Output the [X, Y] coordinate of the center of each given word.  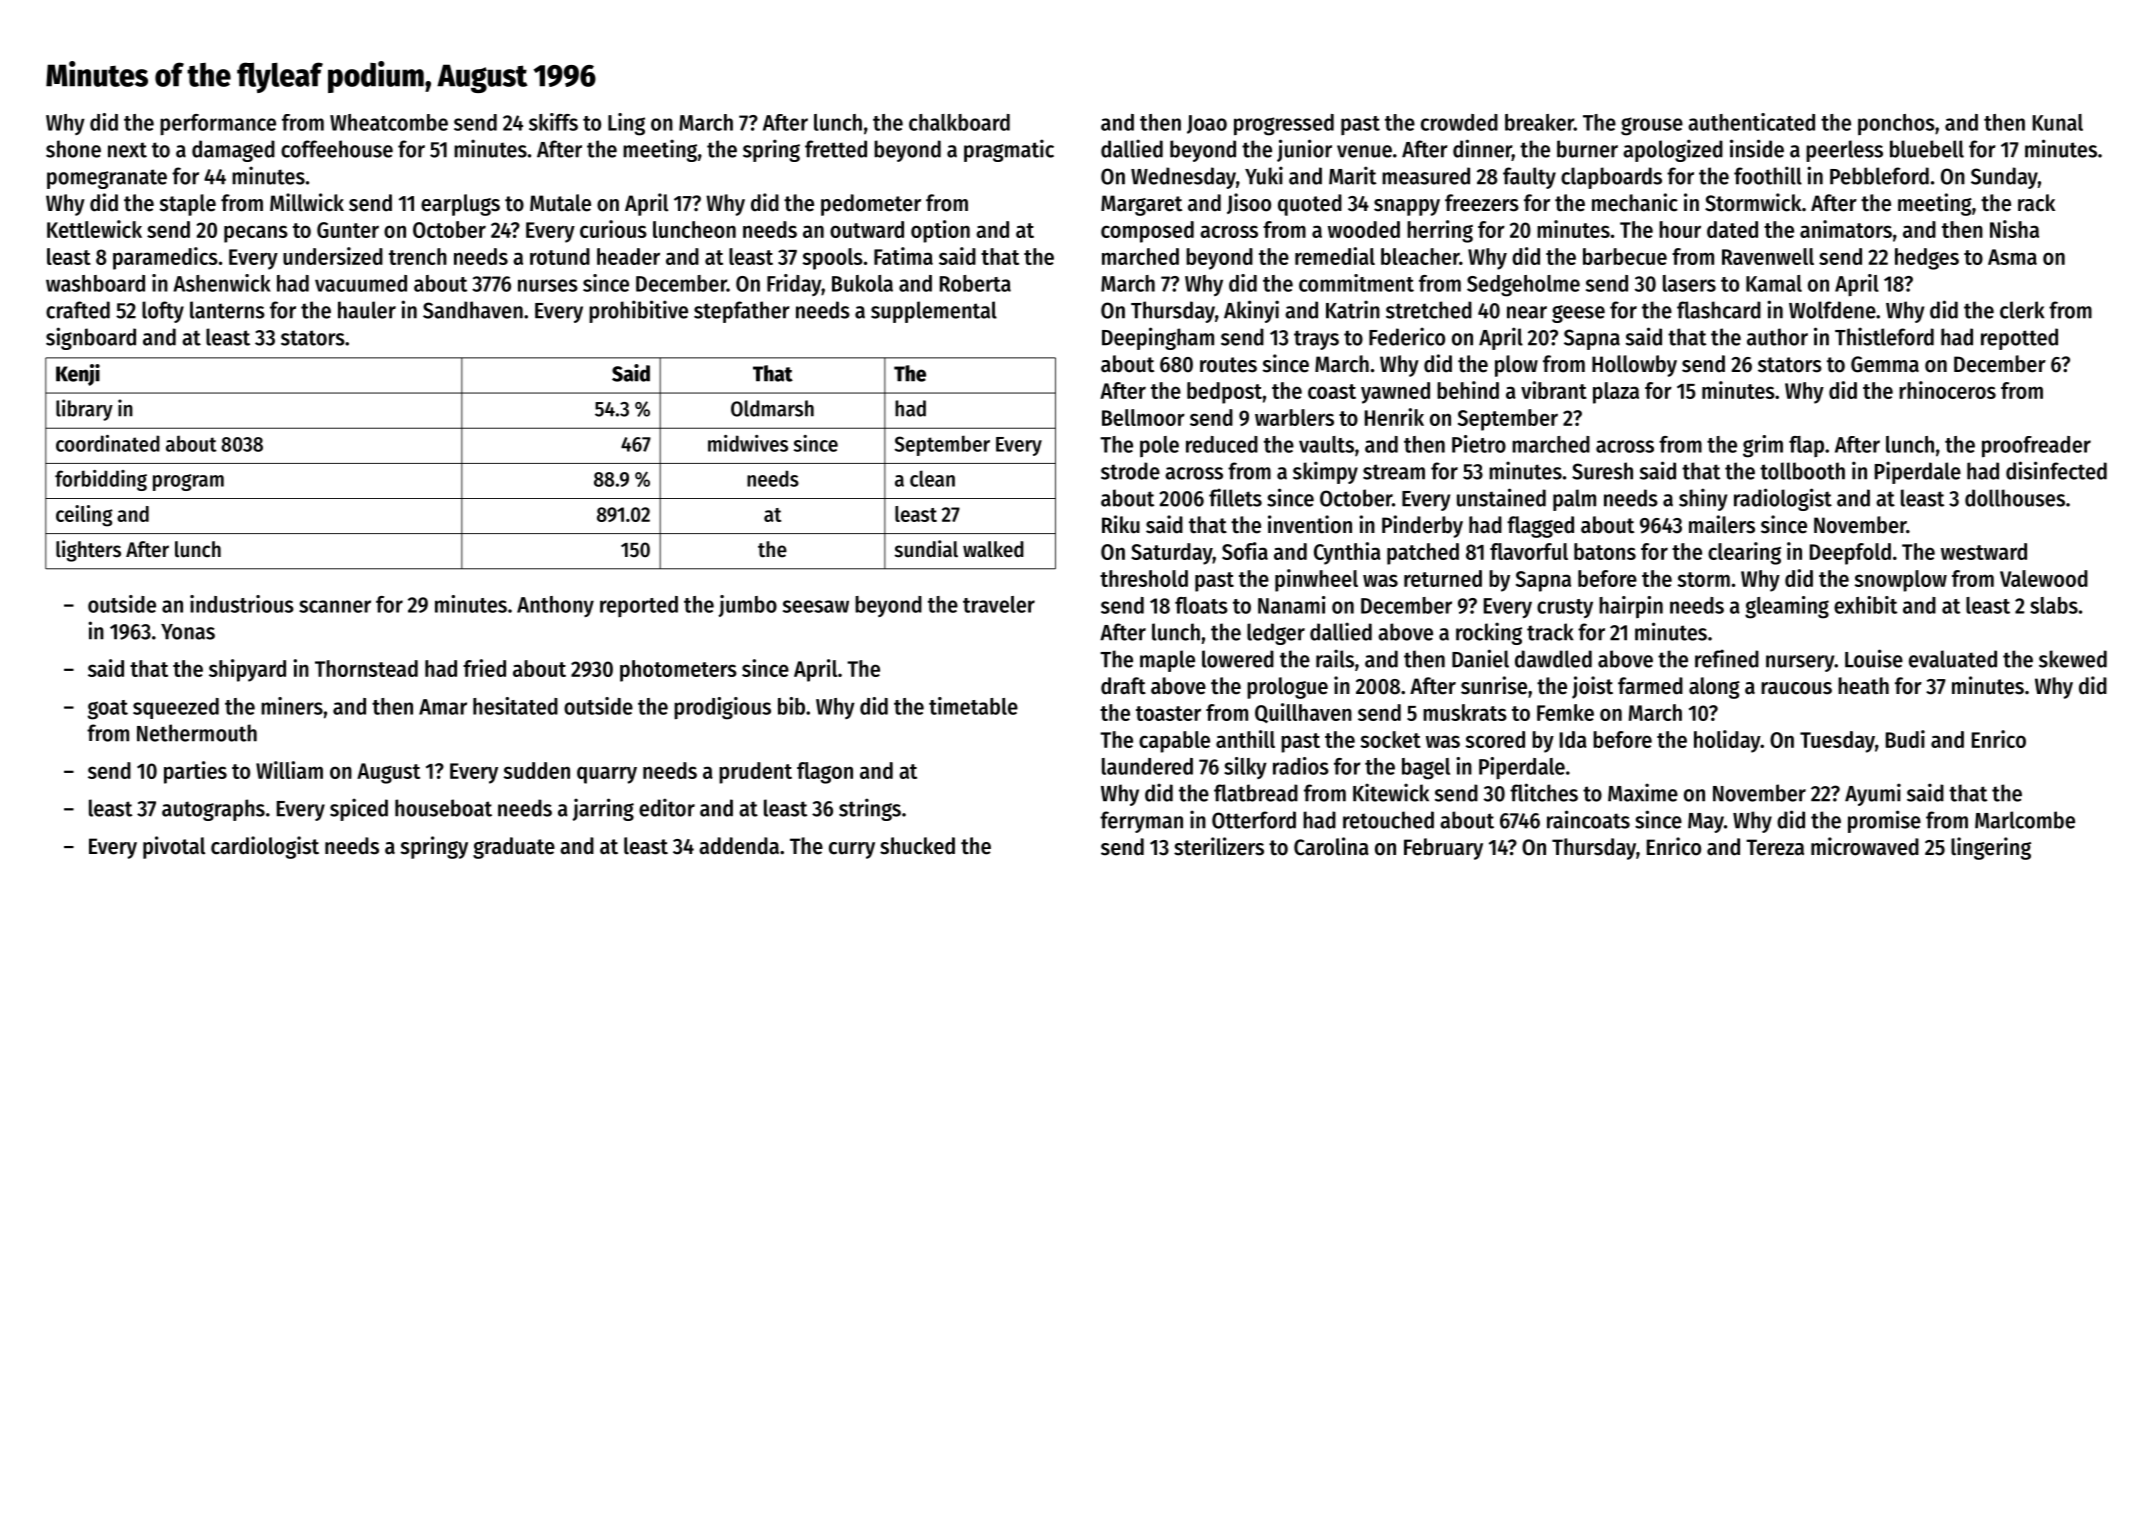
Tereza [1775, 847]
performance [218, 124]
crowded [1459, 122]
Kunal [2058, 122]
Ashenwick [222, 283]
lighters [88, 551]
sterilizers [1219, 846]
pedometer [871, 205]
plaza [1616, 393]
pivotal [174, 847]
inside [1757, 148]
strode [1130, 471]
